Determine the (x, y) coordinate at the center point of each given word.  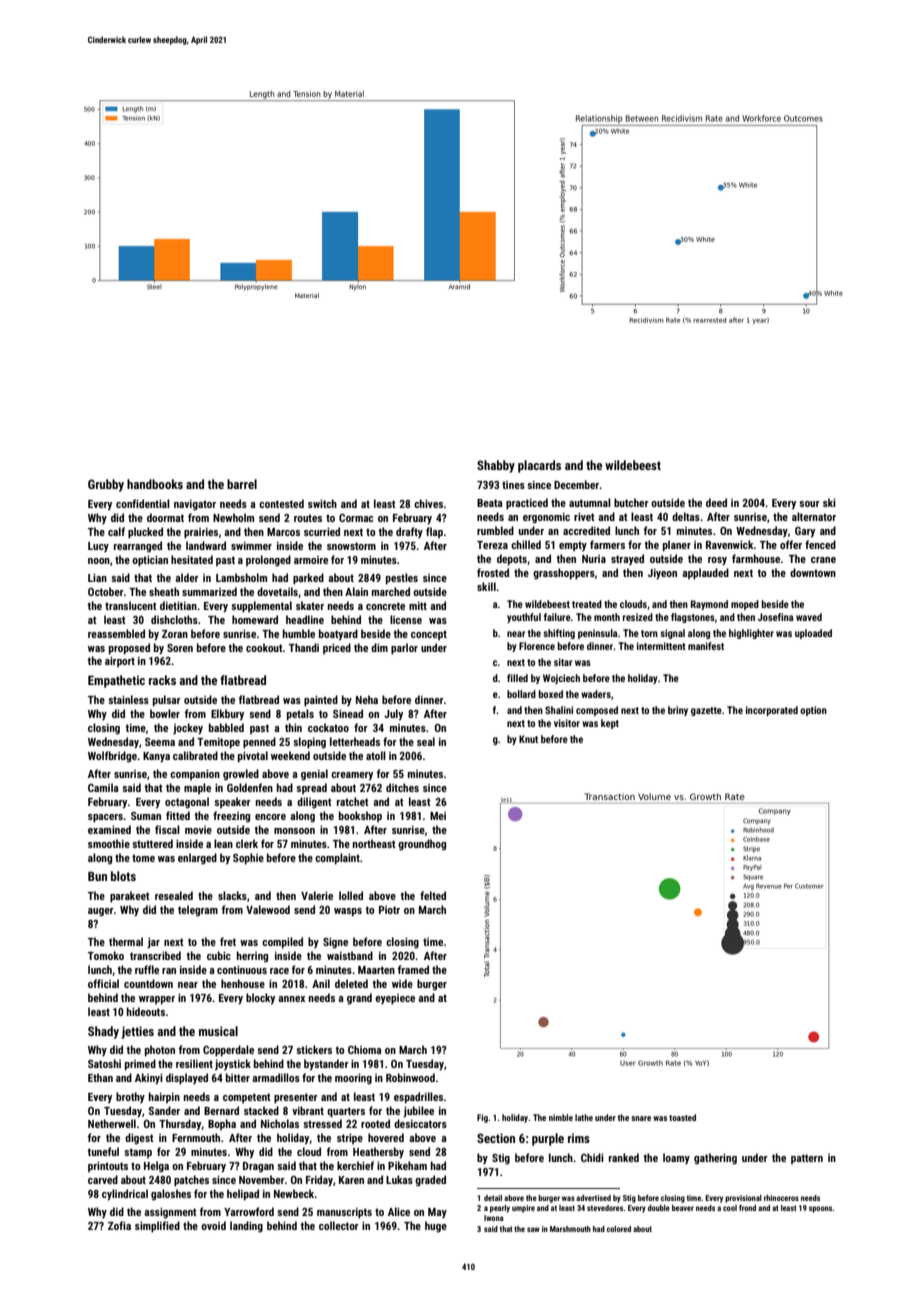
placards (539, 466)
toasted (682, 1117)
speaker (232, 802)
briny (678, 711)
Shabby (496, 466)
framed (413, 969)
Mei (438, 816)
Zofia (119, 1225)
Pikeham (407, 1165)
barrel (242, 484)
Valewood (268, 909)
